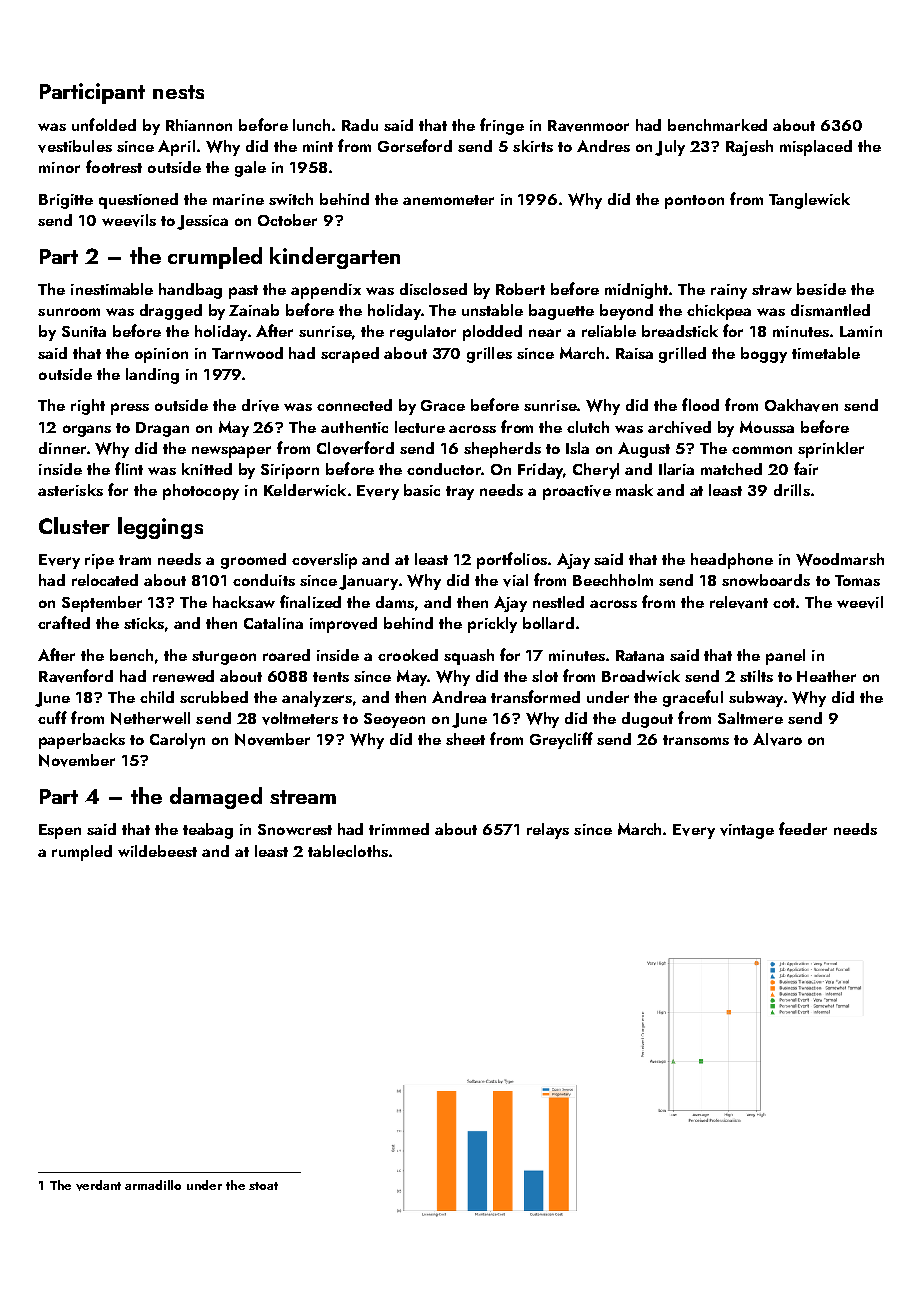  I want to click on feeder, so click(803, 828).
